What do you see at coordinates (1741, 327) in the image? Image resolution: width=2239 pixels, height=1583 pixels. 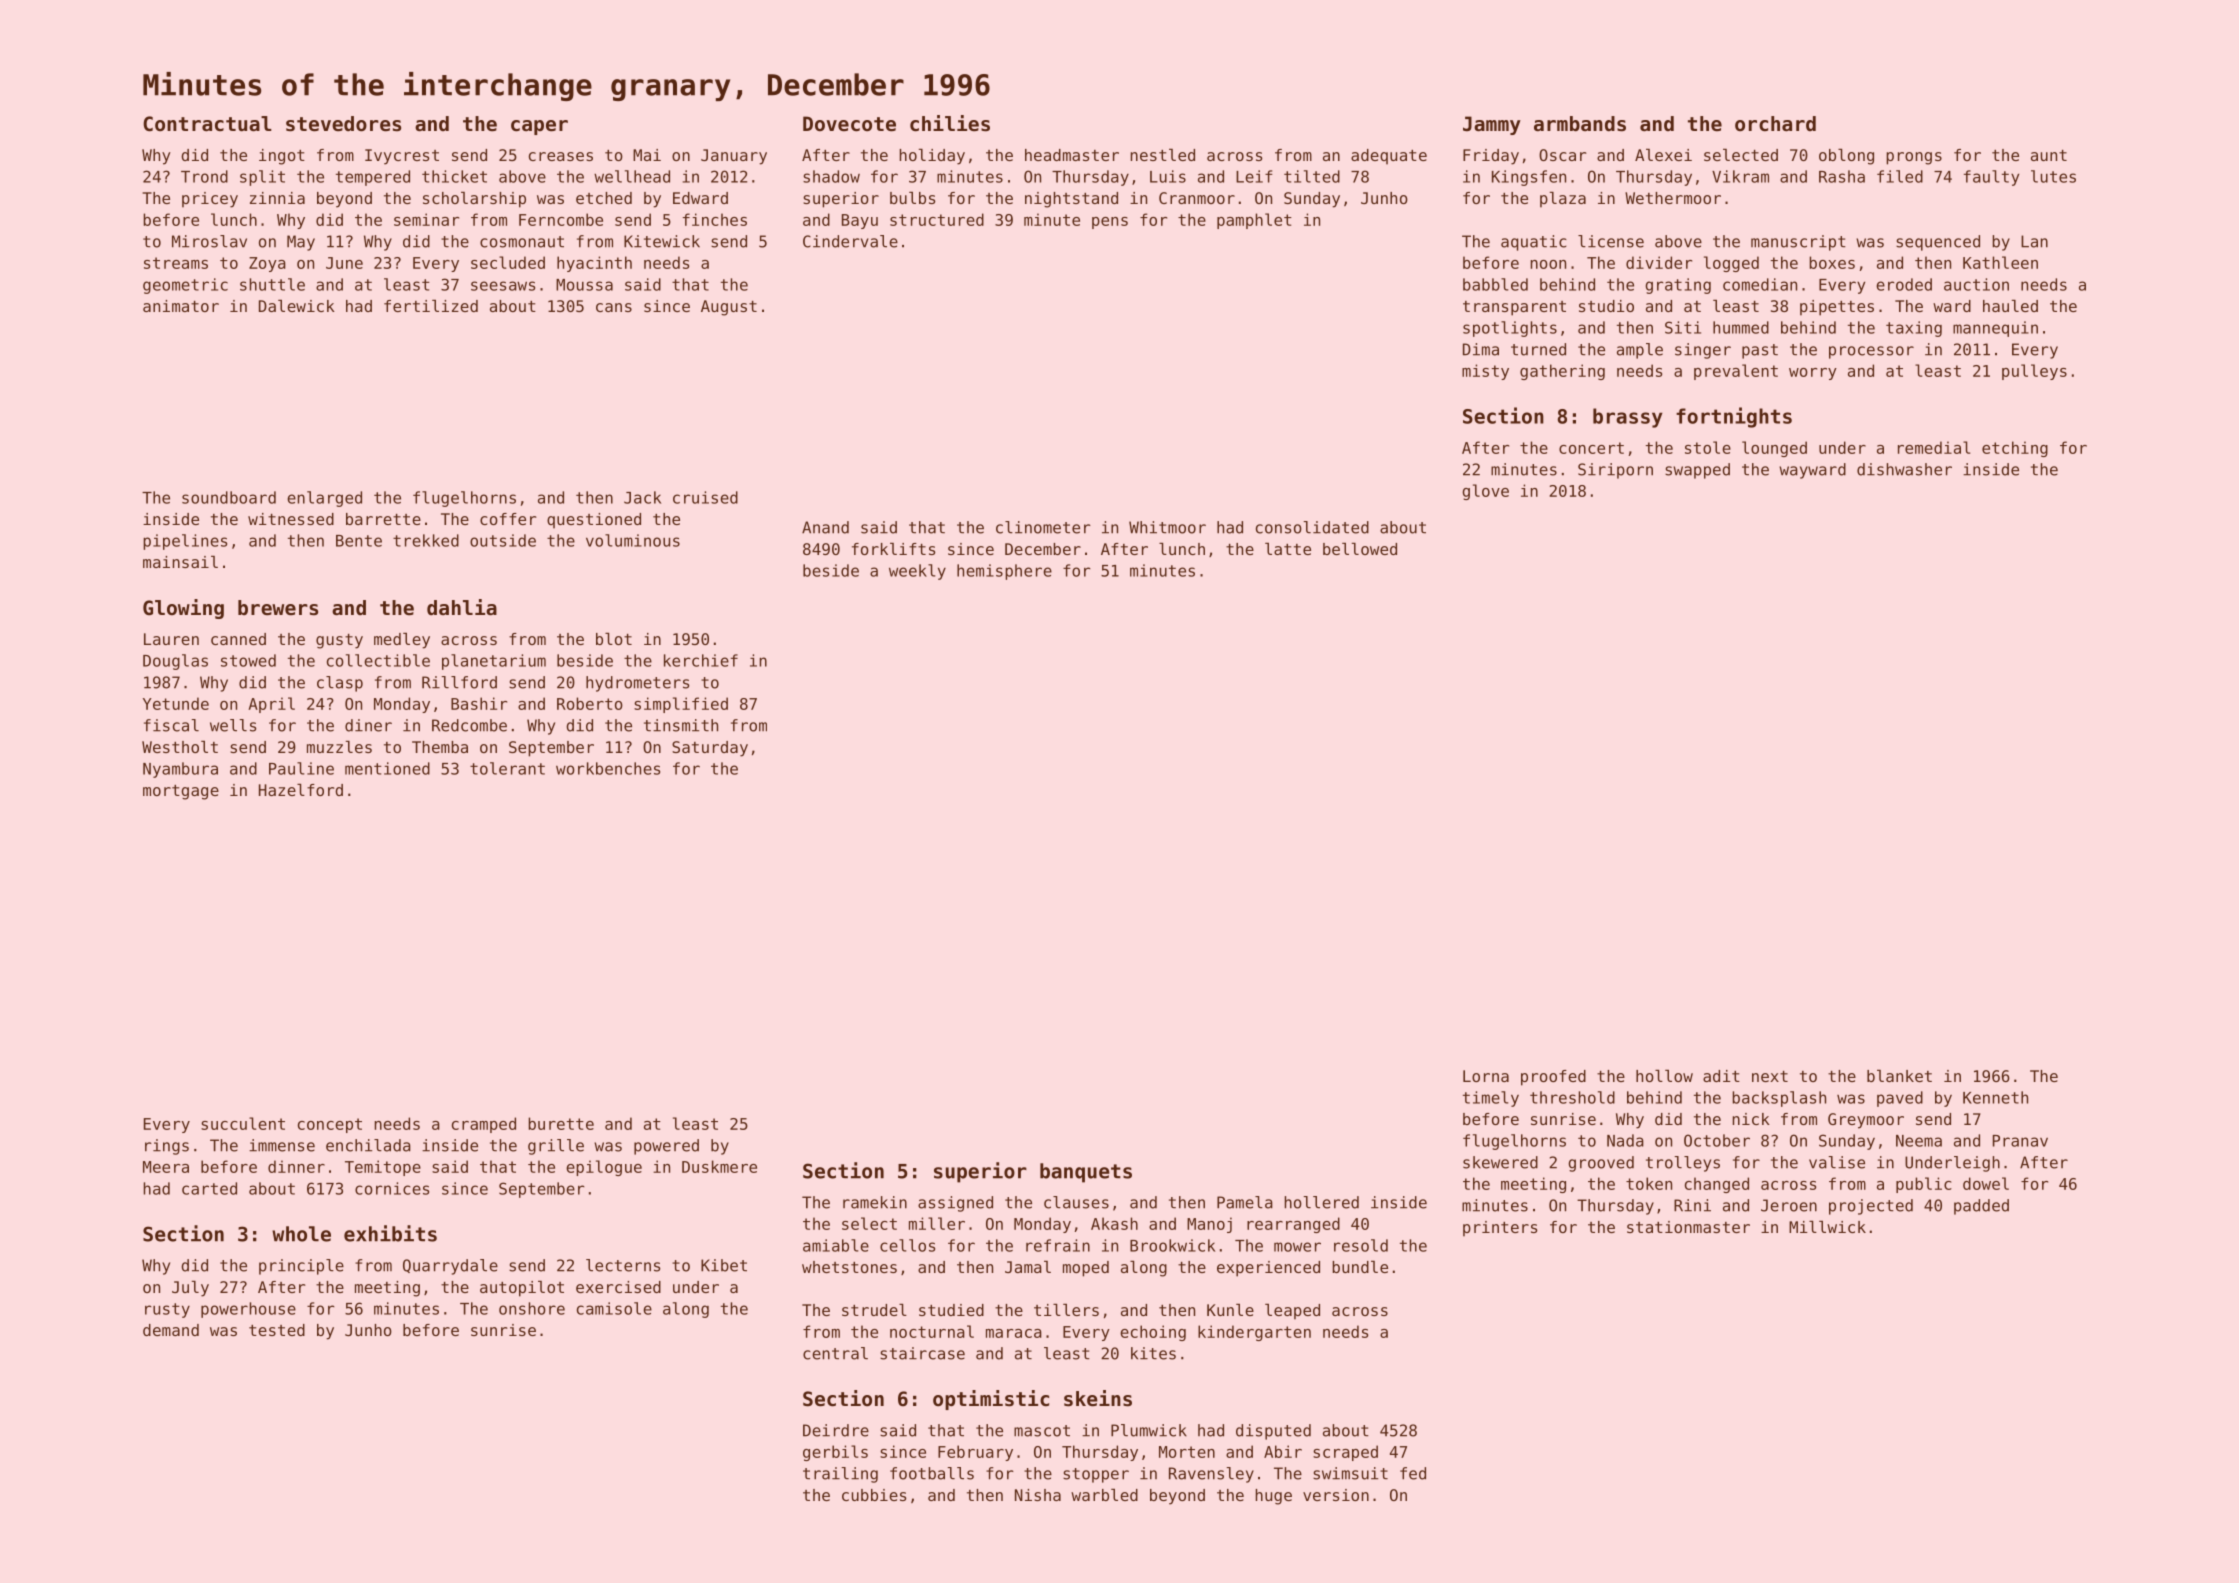 I see `hummed` at bounding box center [1741, 327].
